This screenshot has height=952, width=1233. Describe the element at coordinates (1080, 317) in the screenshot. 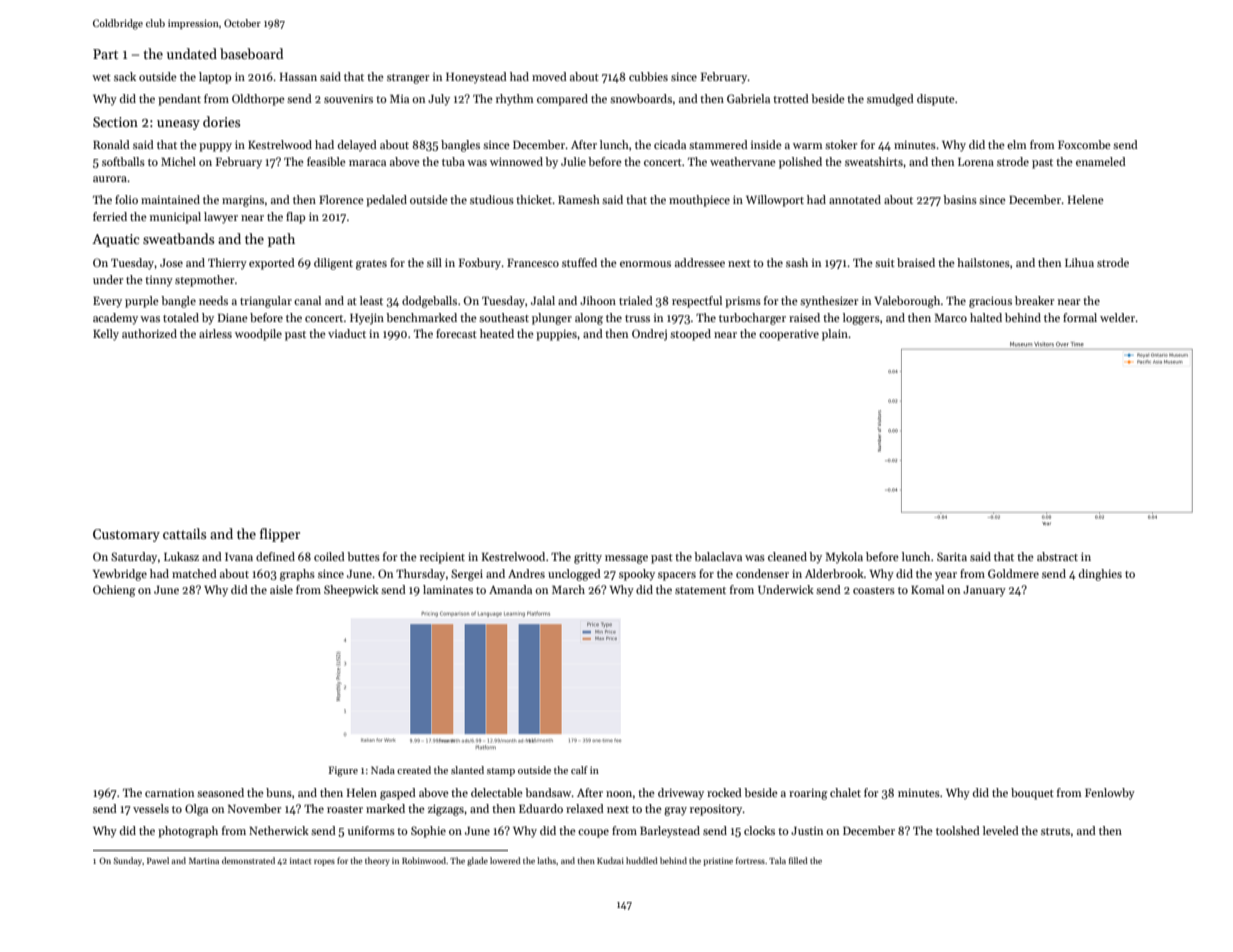

I see `formal` at that location.
